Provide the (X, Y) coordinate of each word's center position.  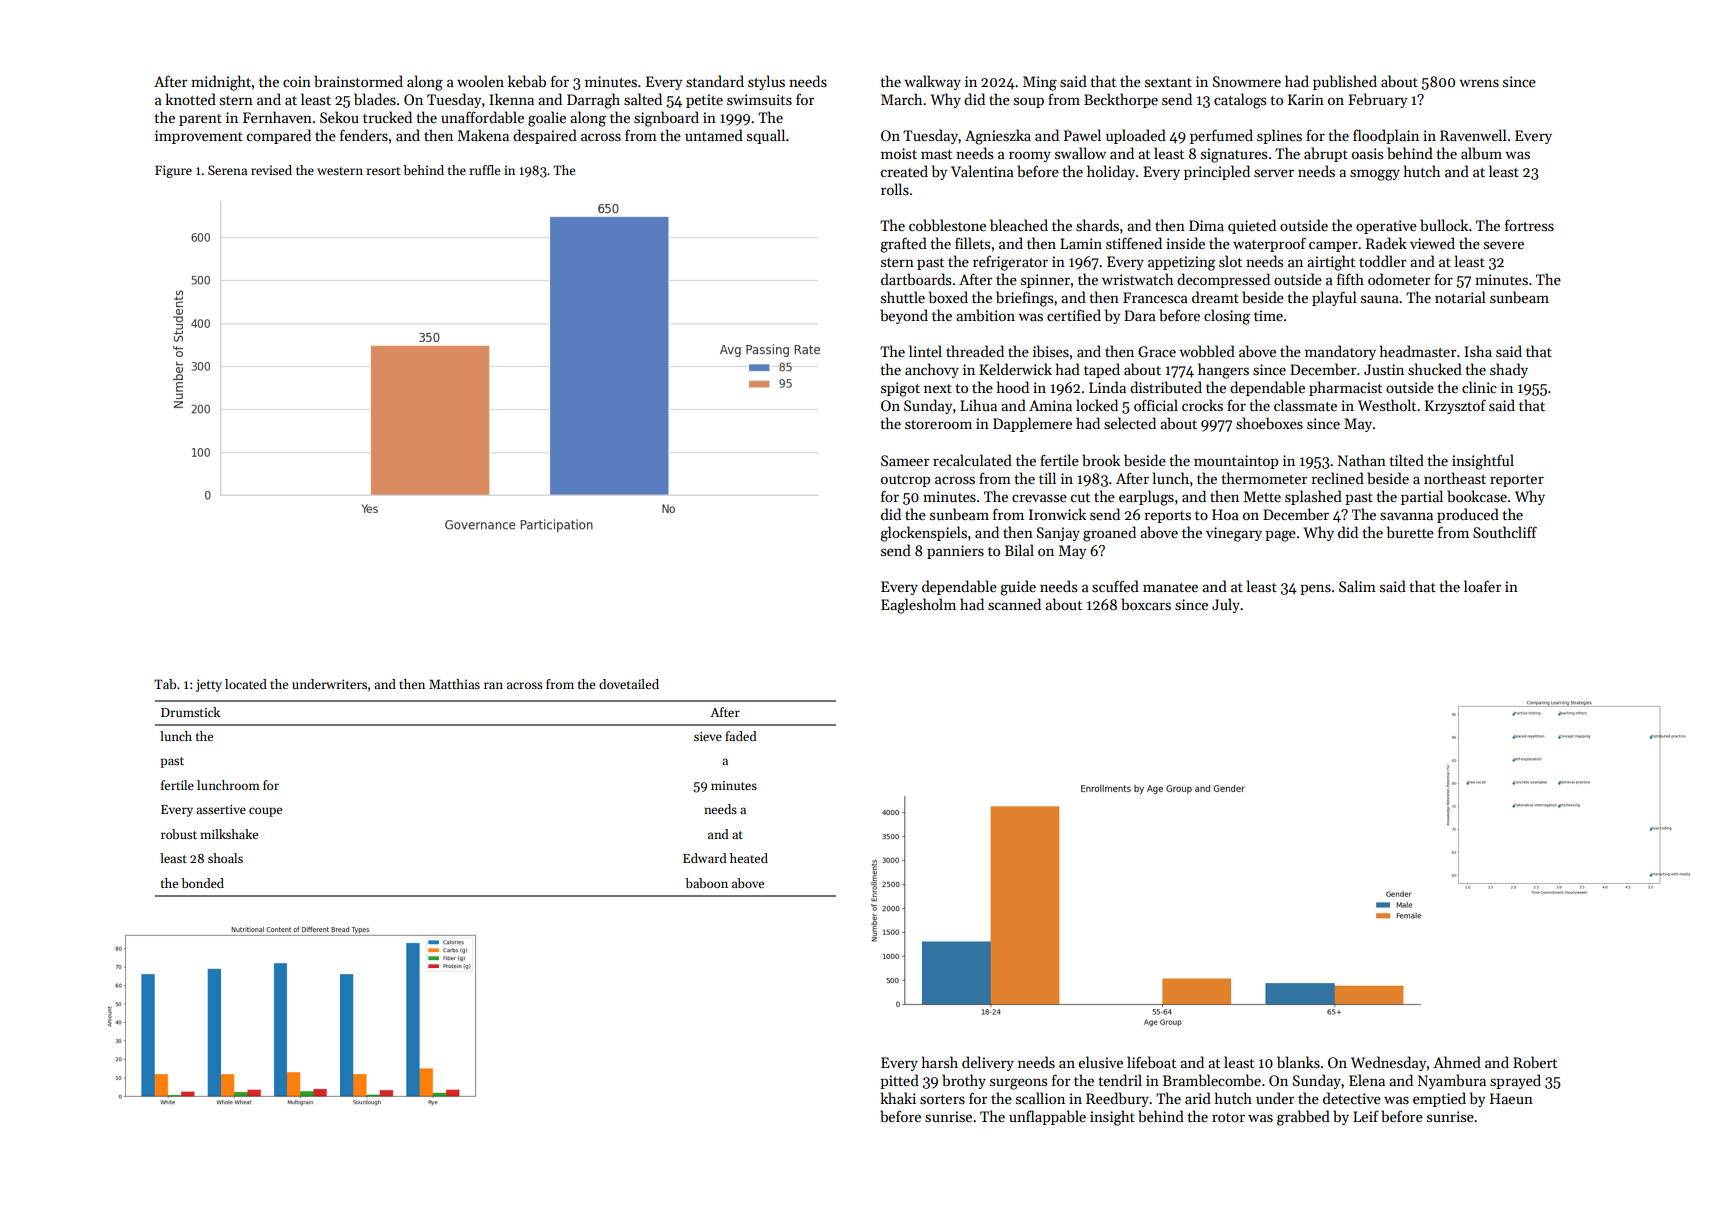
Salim (1357, 586)
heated (749, 858)
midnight (221, 83)
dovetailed (629, 684)
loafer (1482, 586)
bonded (202, 883)
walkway (932, 82)
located (246, 684)
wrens (1479, 83)
